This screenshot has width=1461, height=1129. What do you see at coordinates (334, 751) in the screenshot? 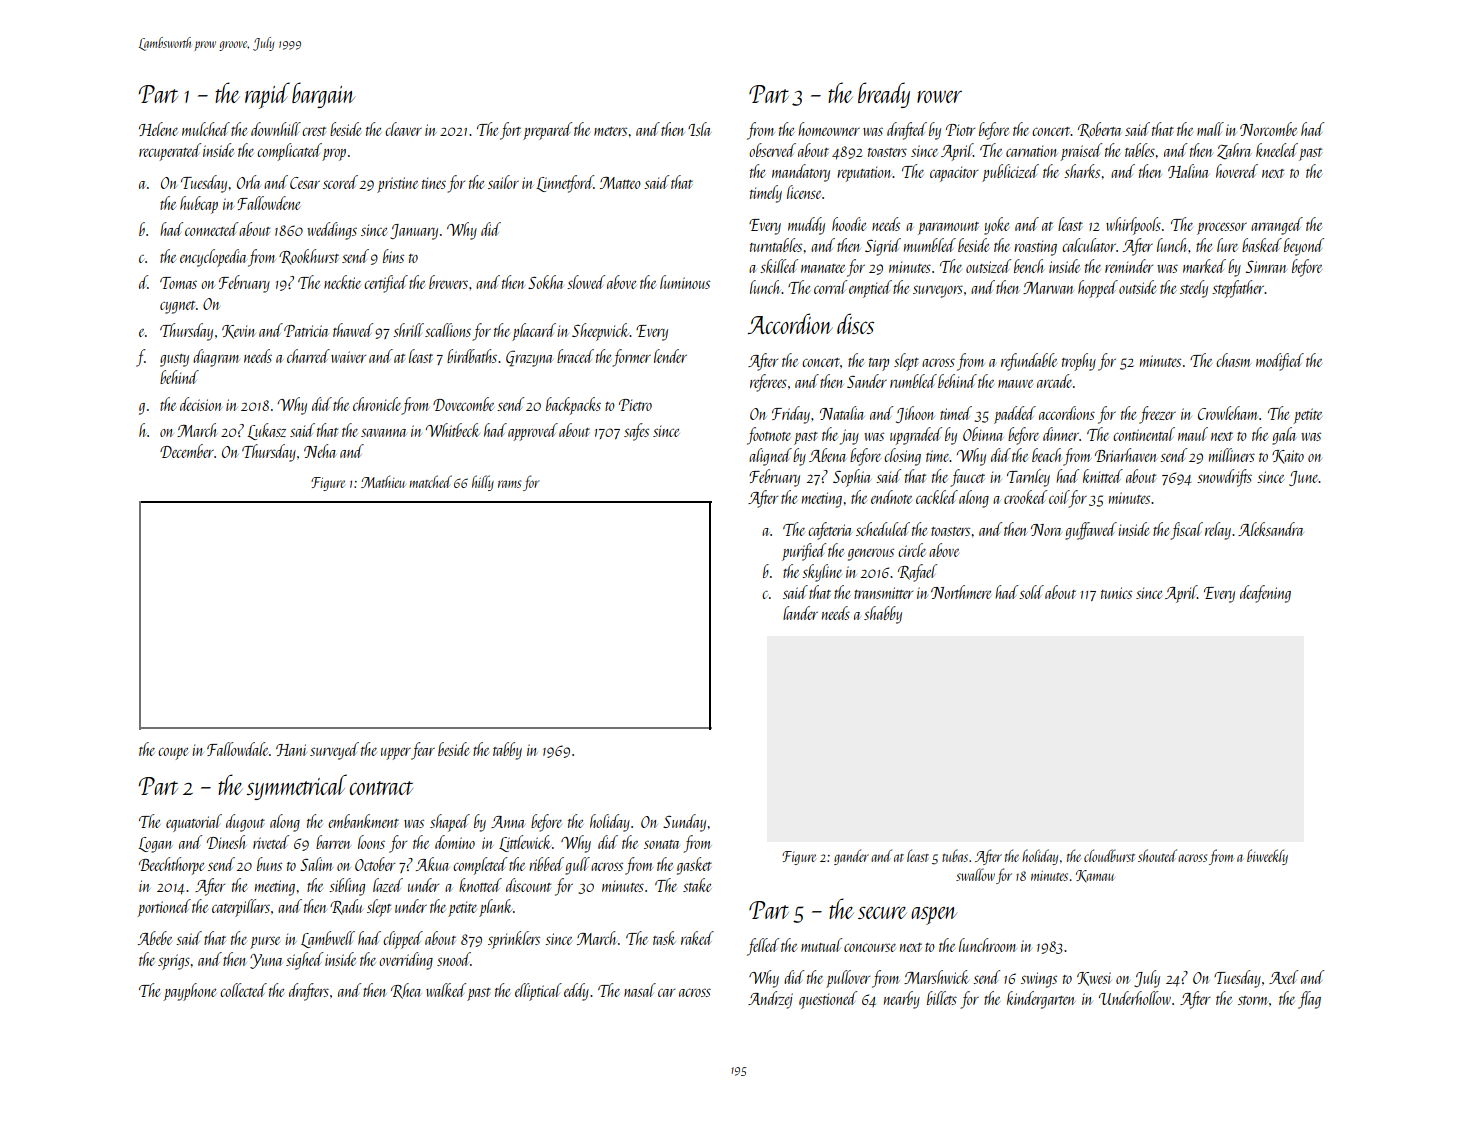
I see `surveyed` at bounding box center [334, 751].
